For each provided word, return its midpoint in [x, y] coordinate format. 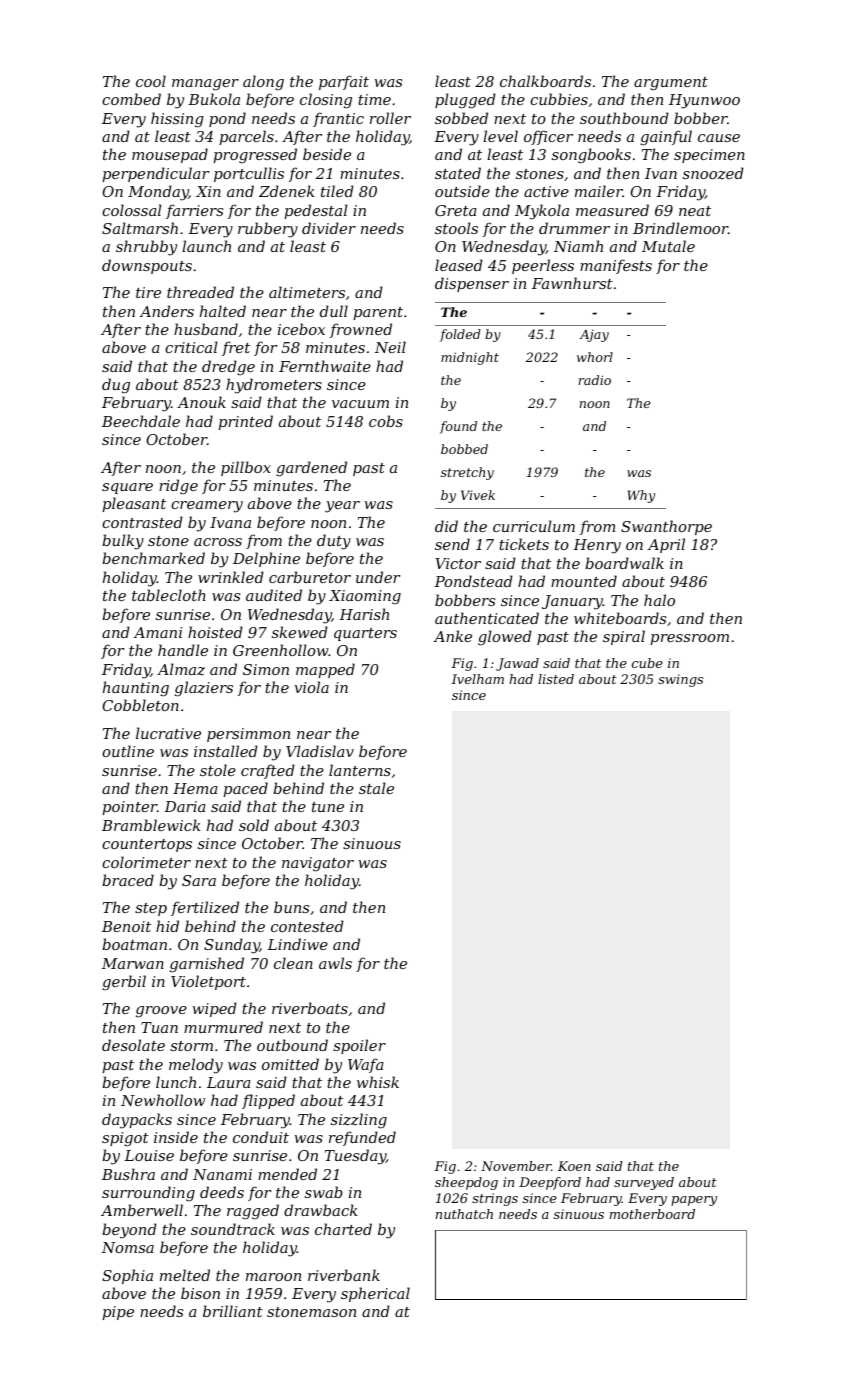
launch [206, 246]
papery [694, 1201]
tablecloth [169, 595]
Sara [199, 880]
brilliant [233, 1311]
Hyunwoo [704, 101]
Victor [458, 563]
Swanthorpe [666, 527]
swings [680, 680]
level [500, 136]
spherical [375, 1294]
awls [335, 963]
